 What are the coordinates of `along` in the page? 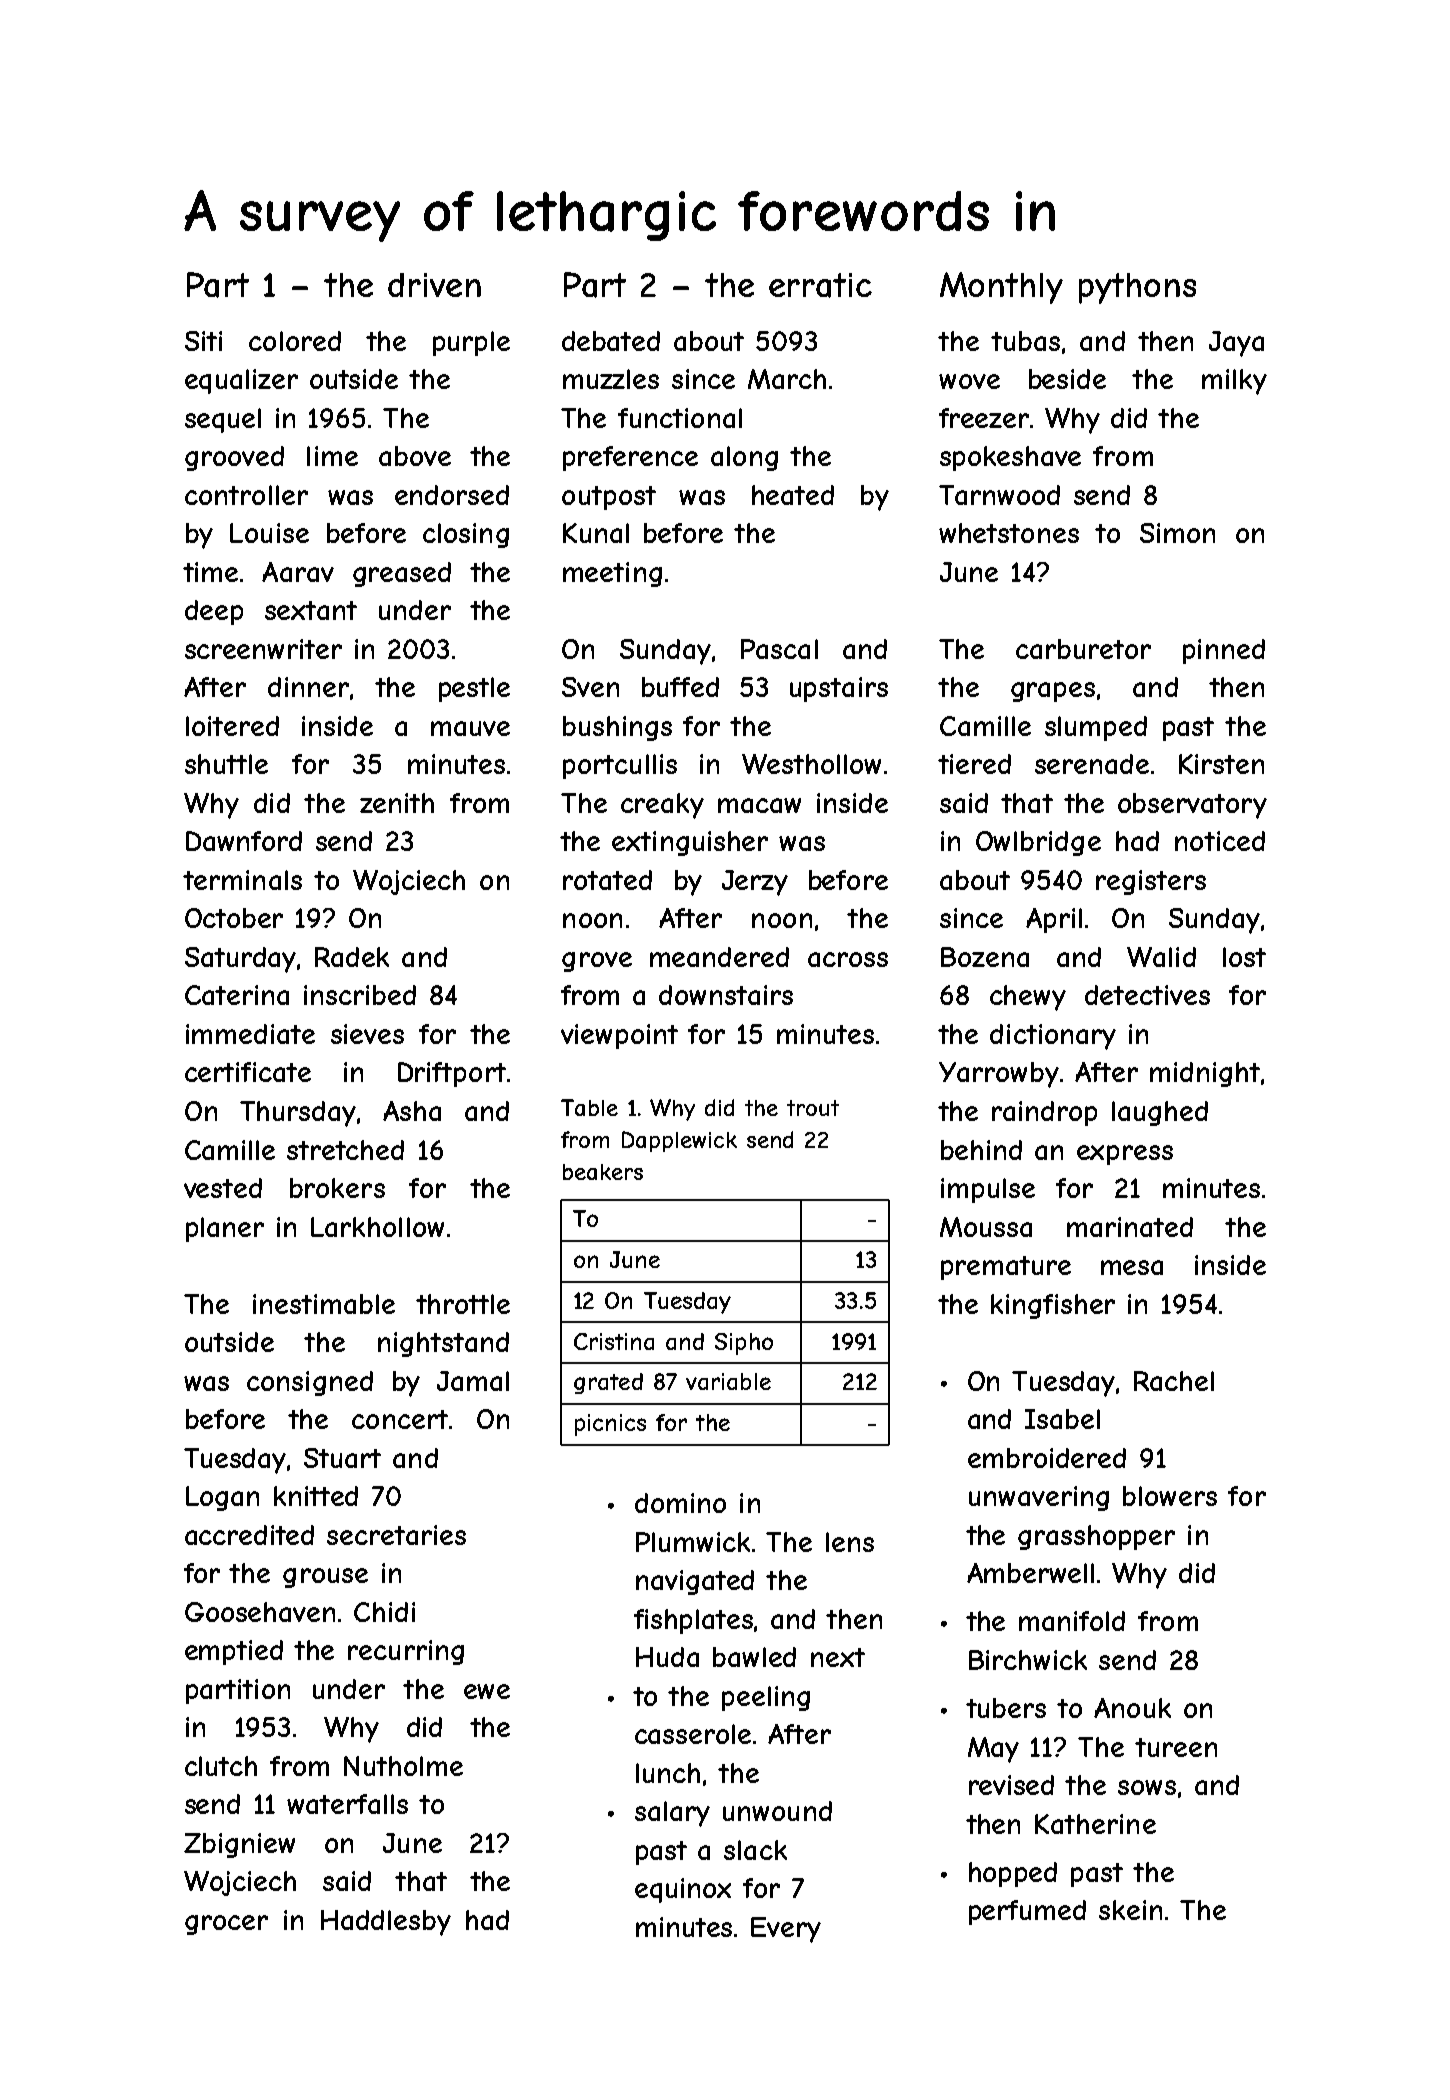 It's located at (744, 458).
